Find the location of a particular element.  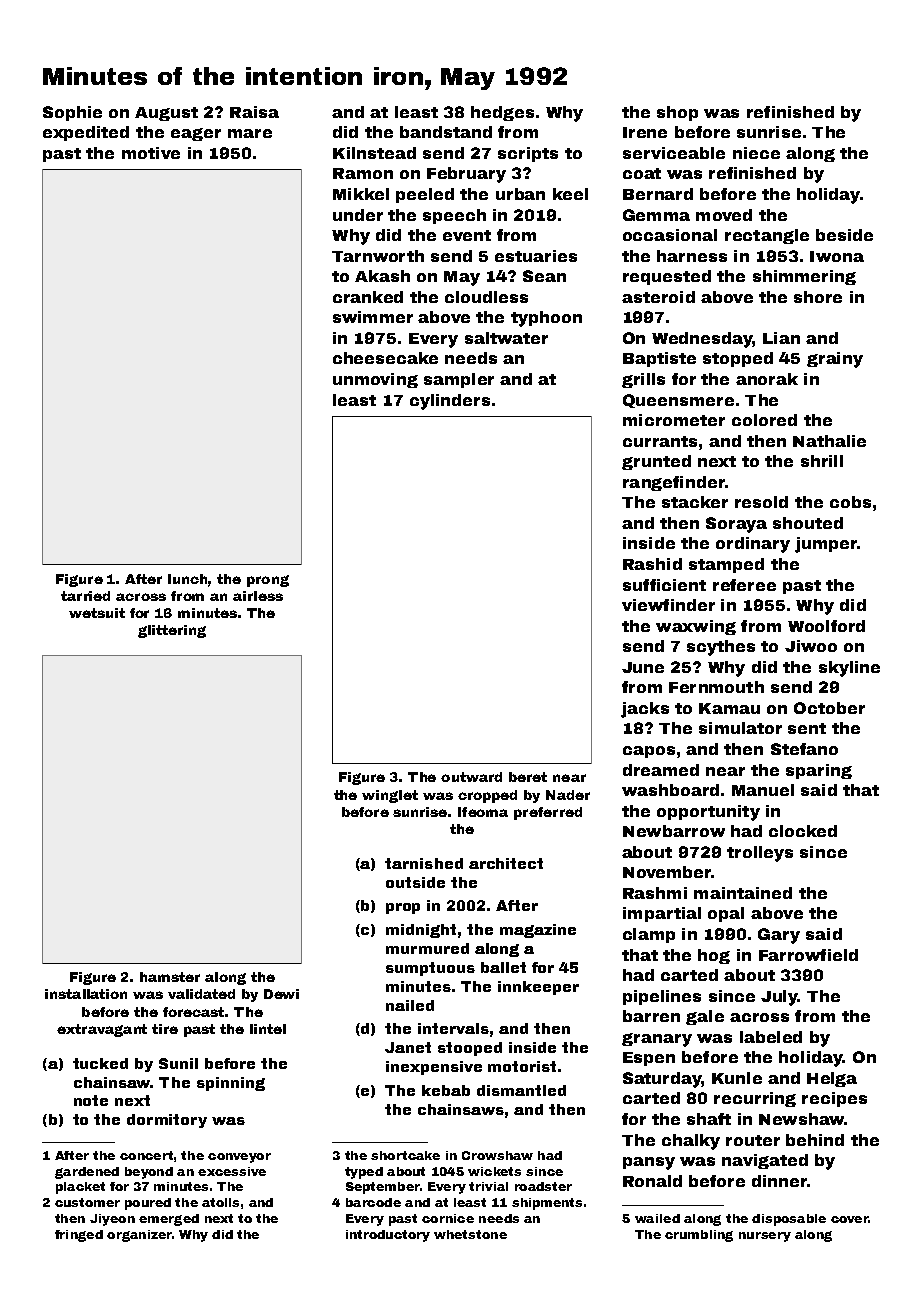

Rashid is located at coordinates (652, 564).
